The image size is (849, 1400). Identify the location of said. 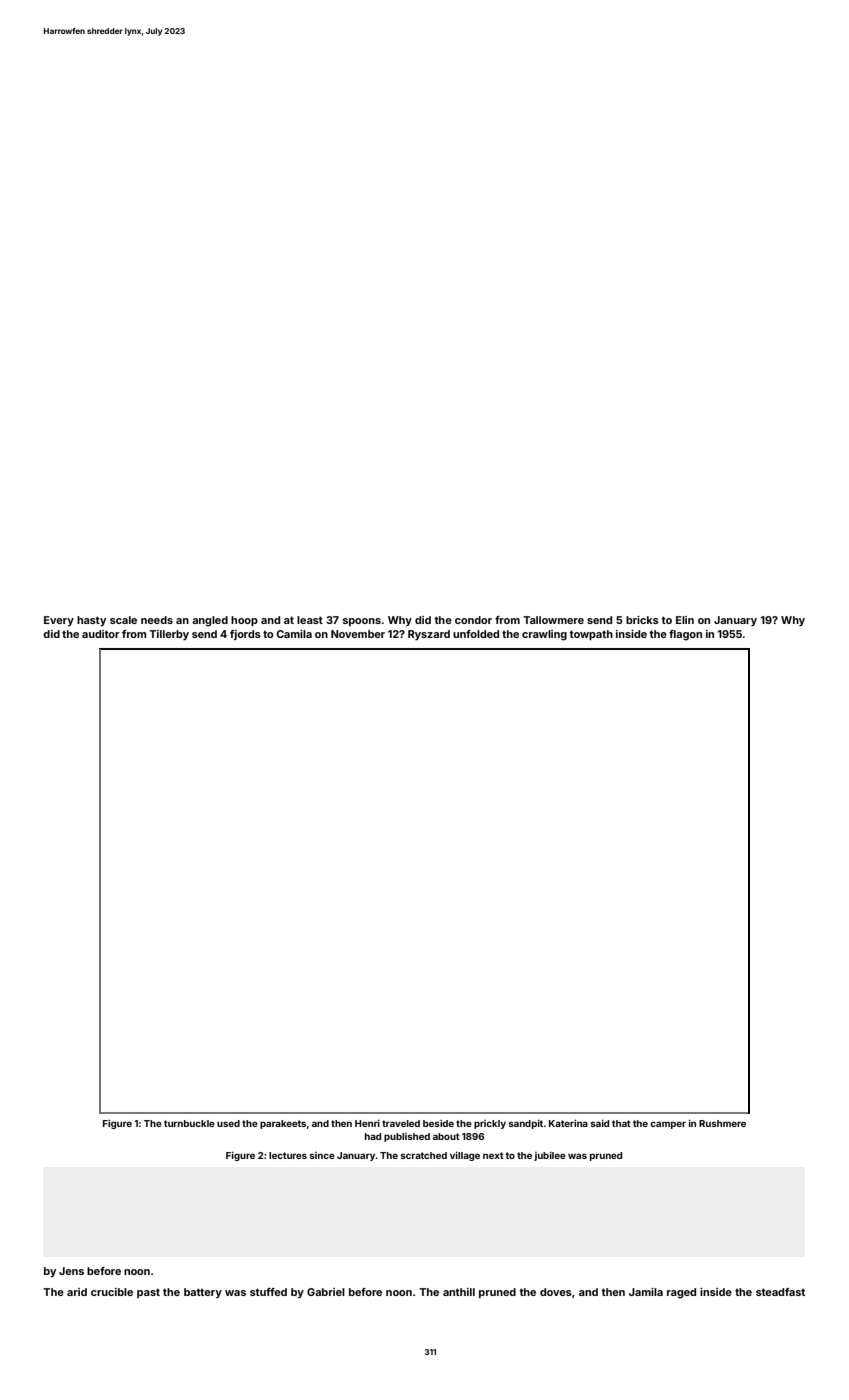
(600, 1123).
